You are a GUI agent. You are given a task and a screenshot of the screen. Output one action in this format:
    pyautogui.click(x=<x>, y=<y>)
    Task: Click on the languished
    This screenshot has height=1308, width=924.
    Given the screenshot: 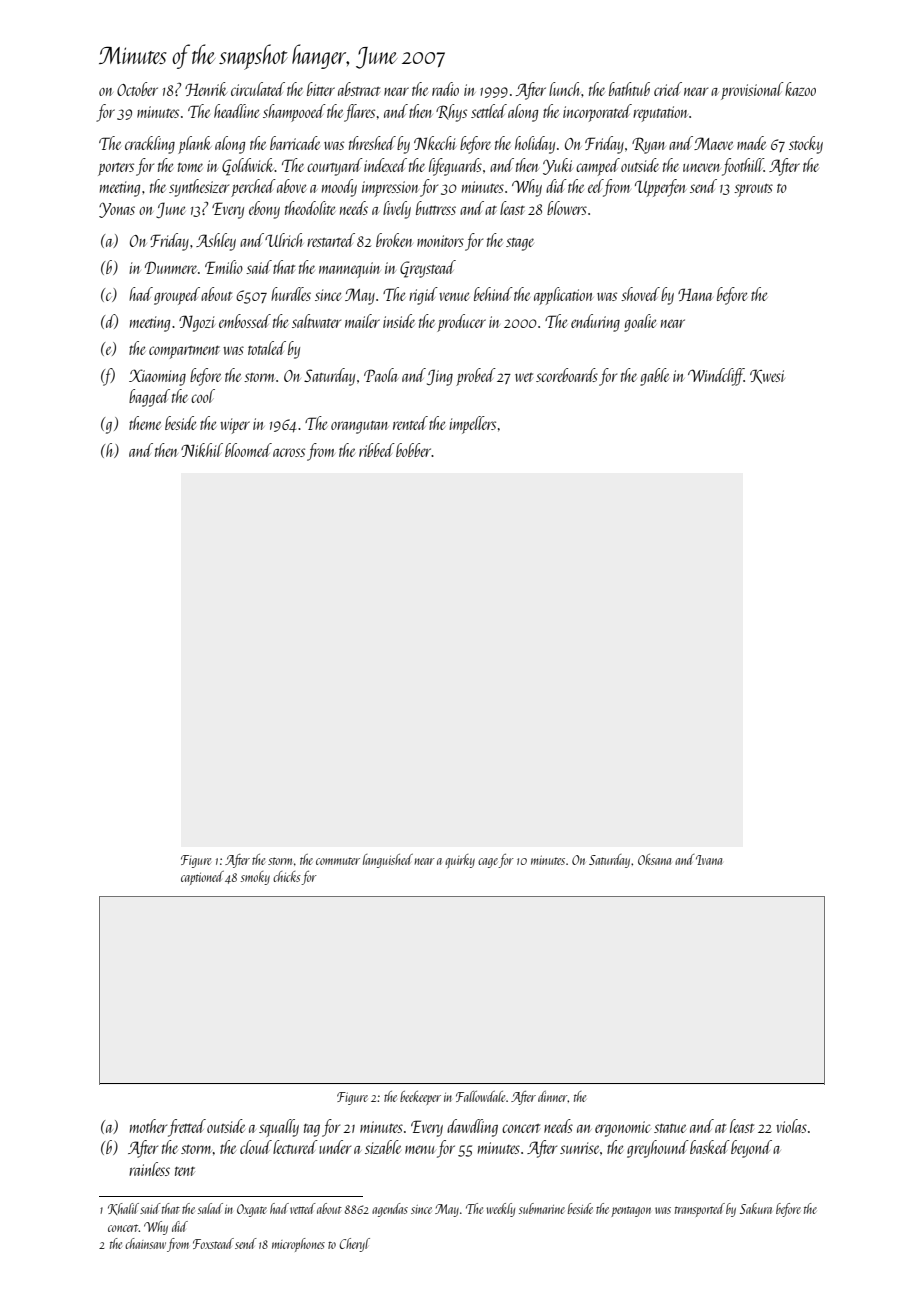 What is the action you would take?
    pyautogui.click(x=388, y=861)
